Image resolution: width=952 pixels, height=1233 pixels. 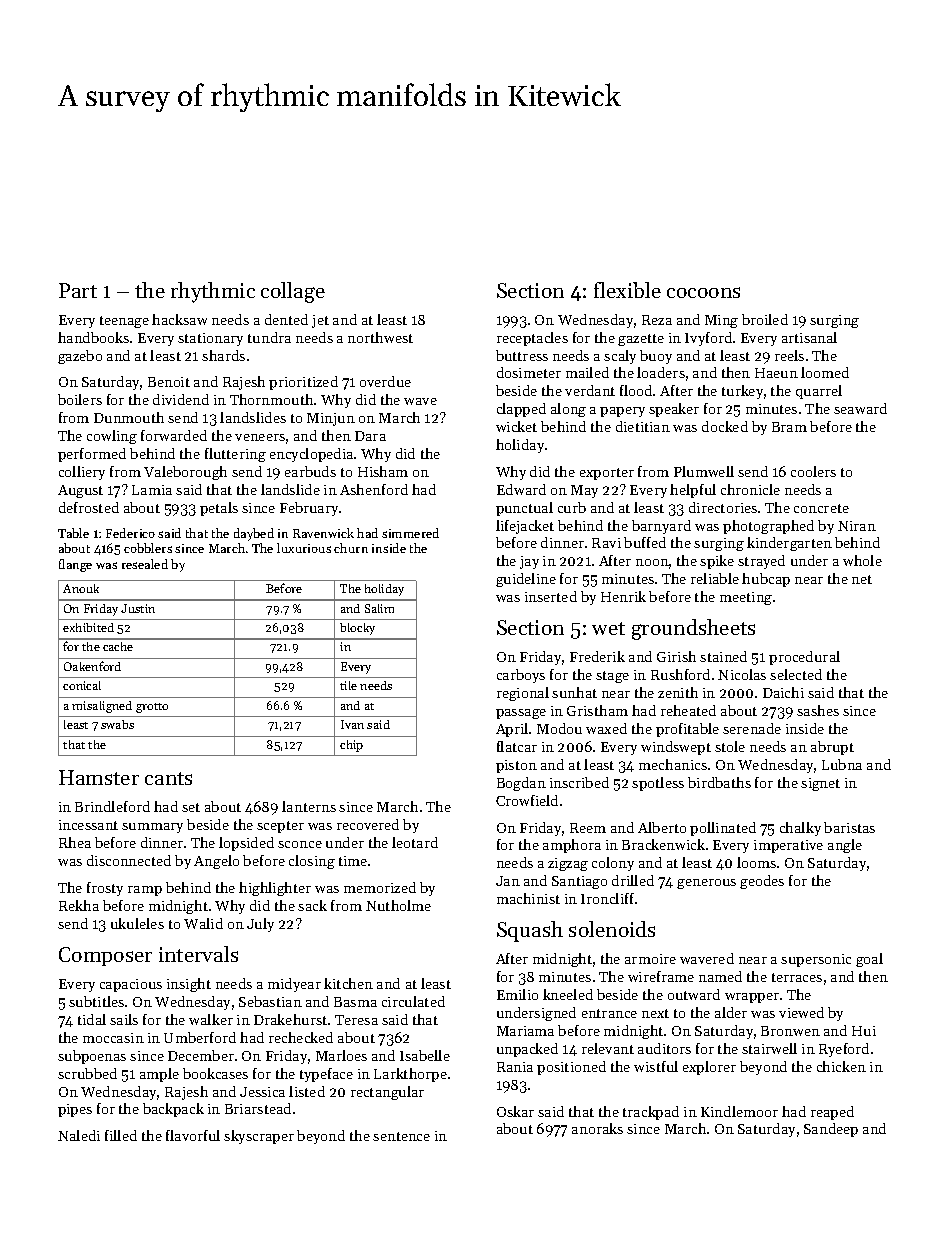 What do you see at coordinates (551, 596) in the page?
I see `inserted` at bounding box center [551, 596].
